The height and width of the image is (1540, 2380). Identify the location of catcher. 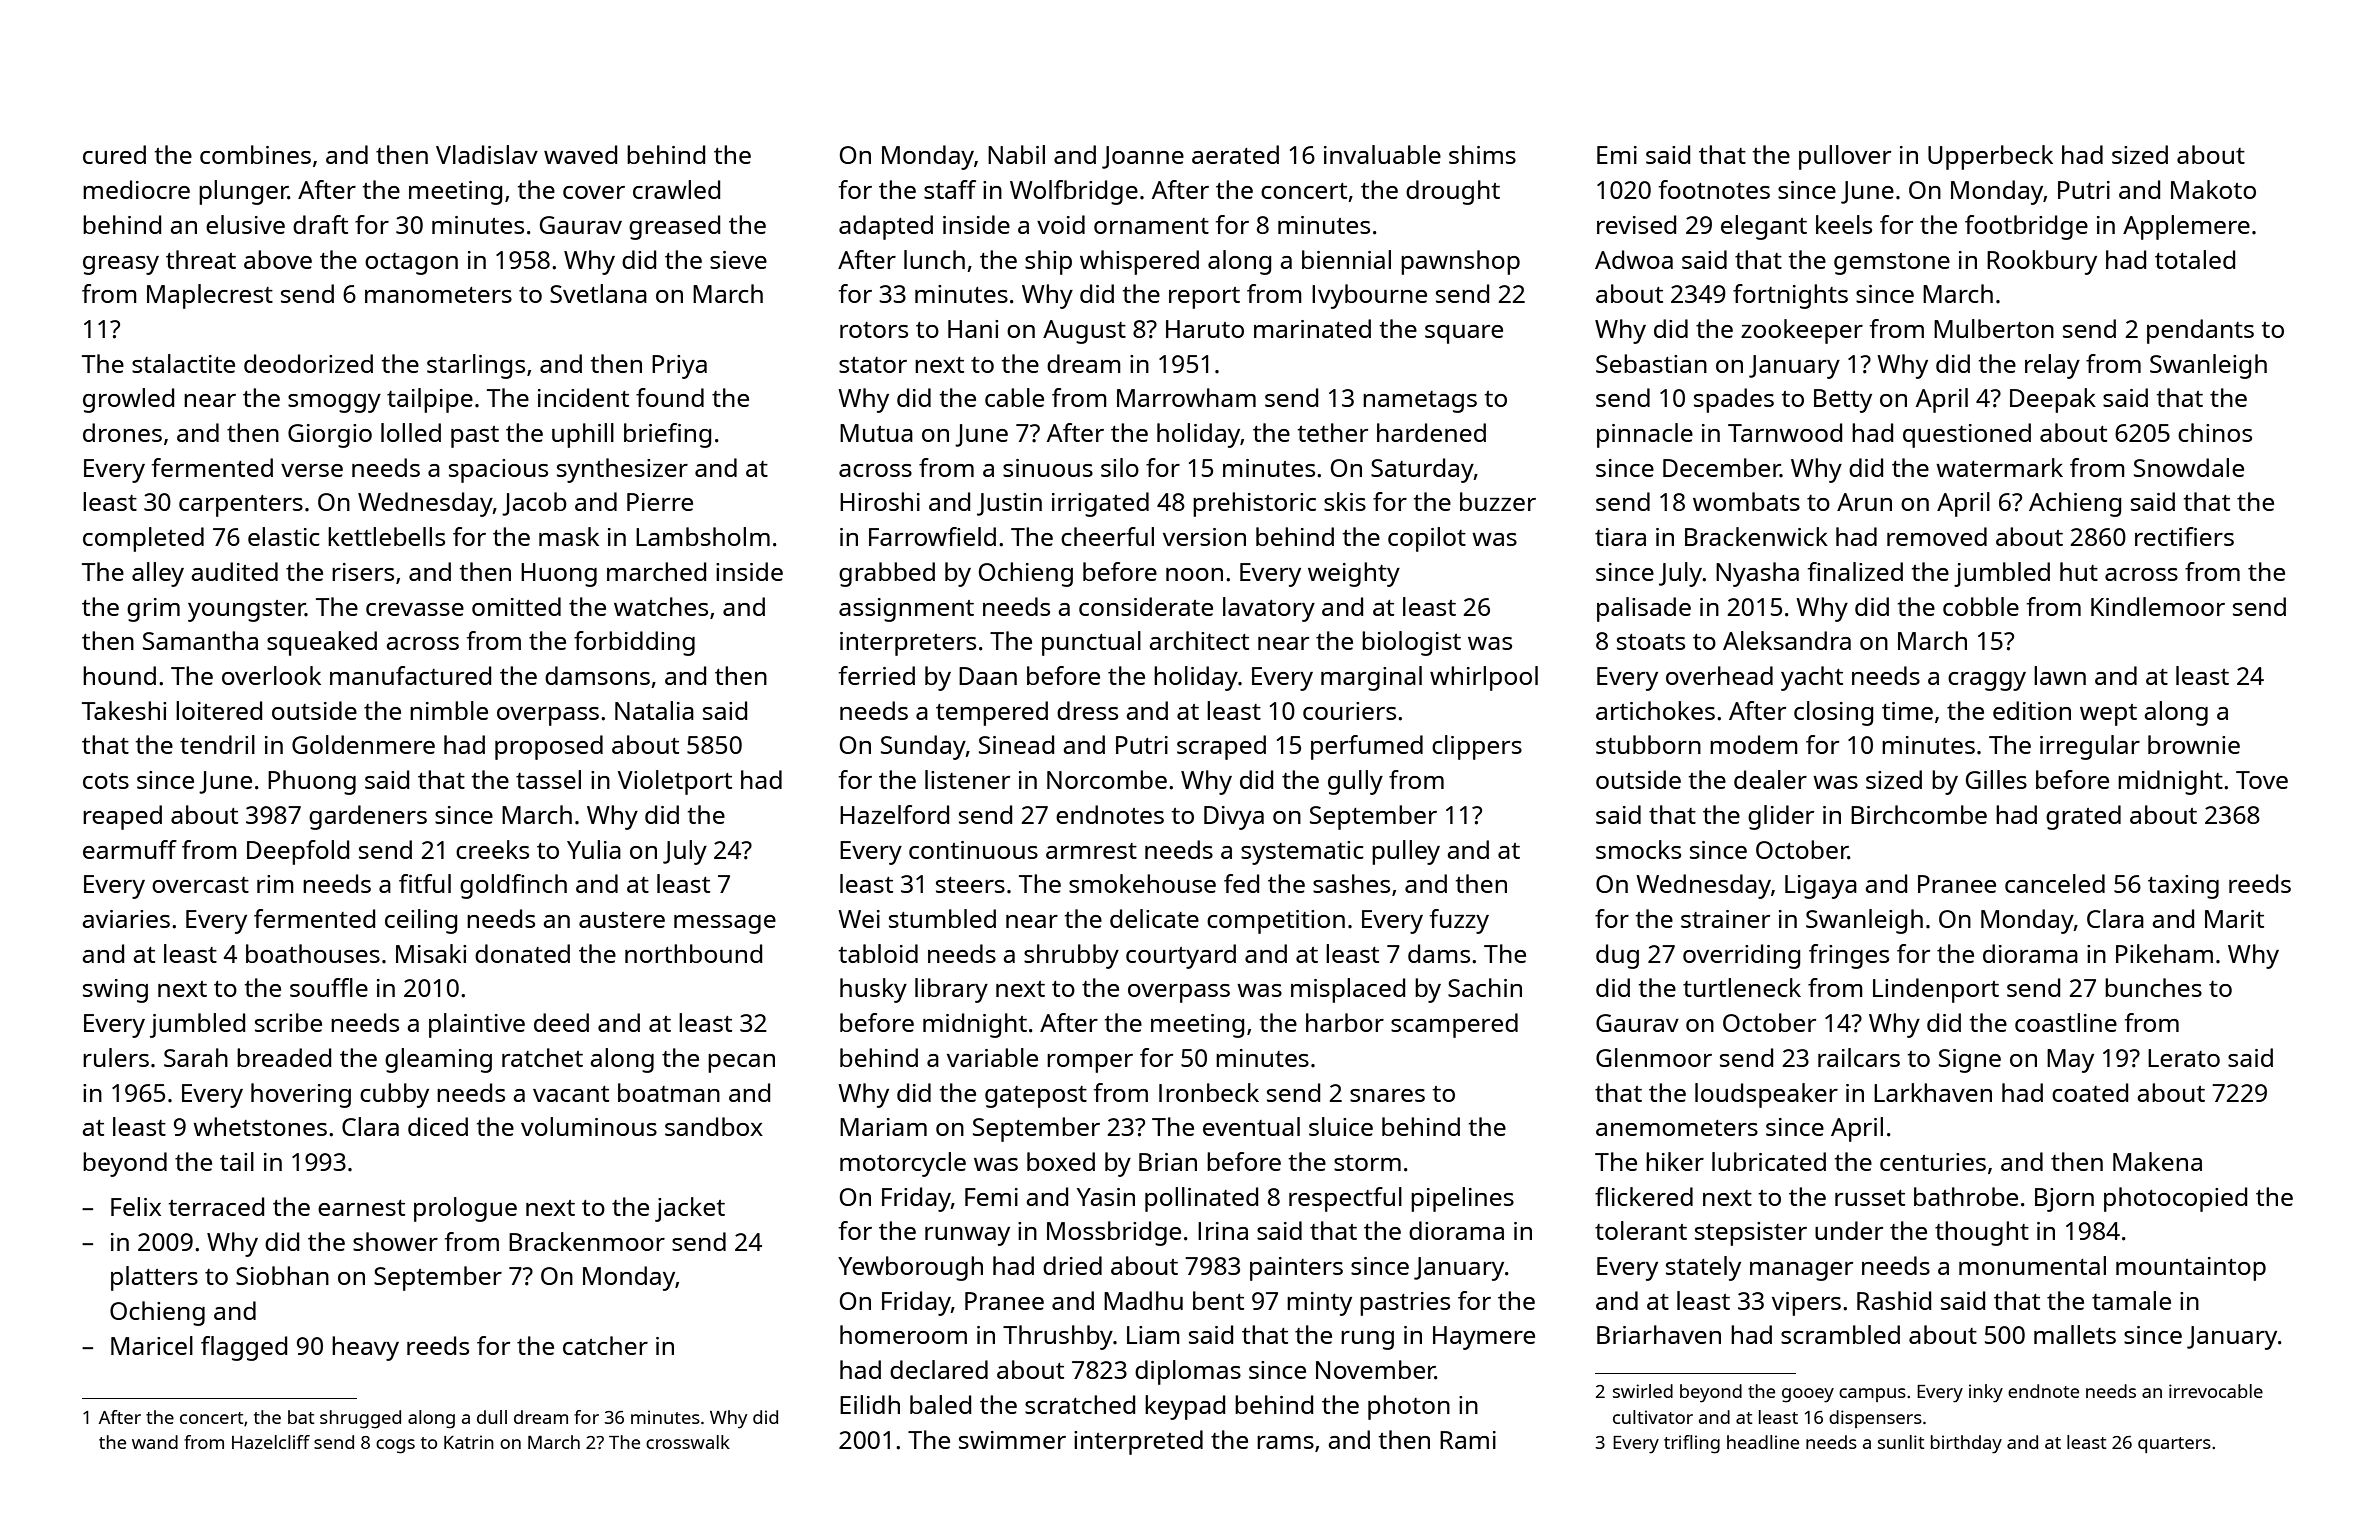
(605, 1345).
